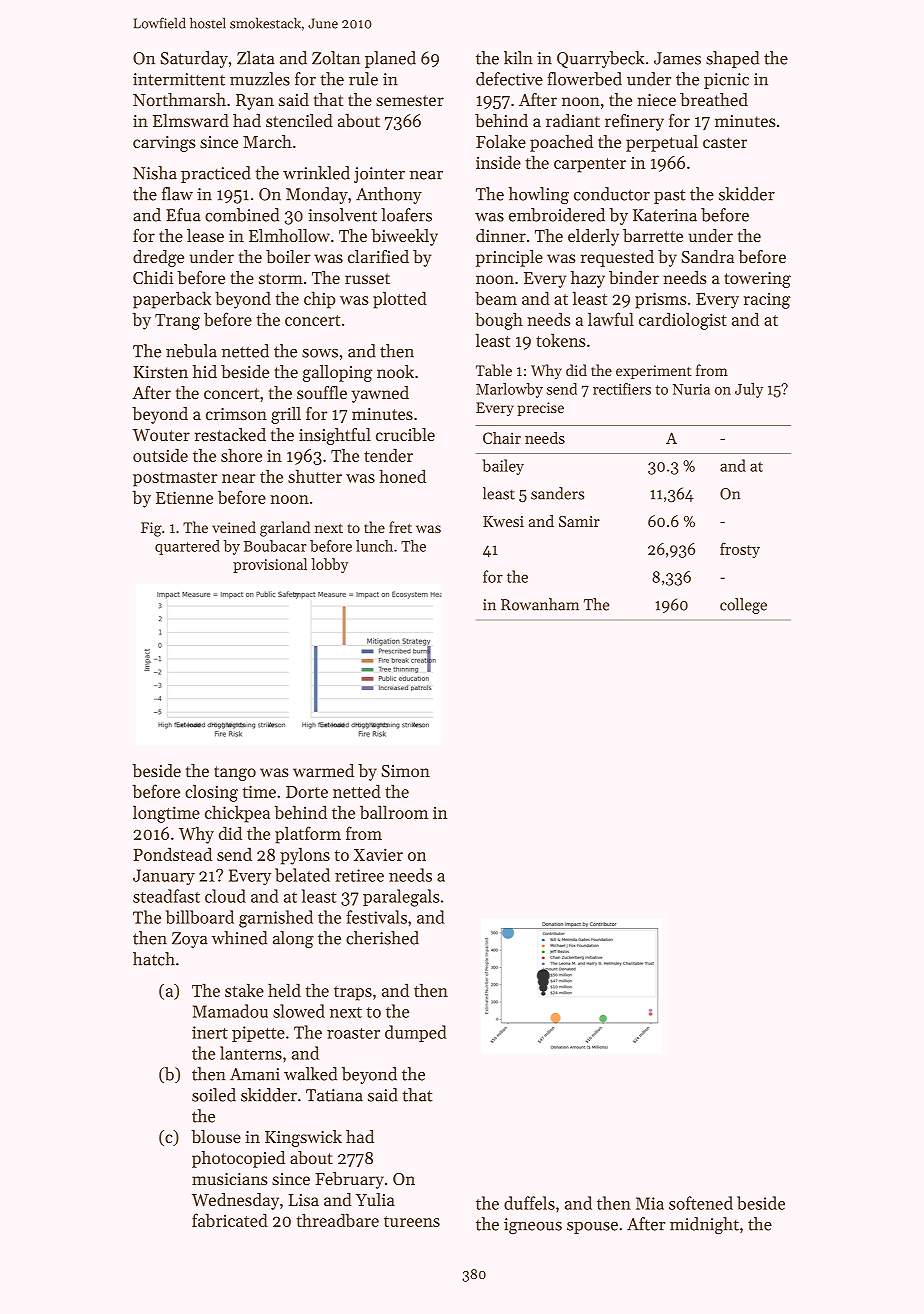  Describe the element at coordinates (155, 173) in the screenshot. I see `Nisha` at that location.
